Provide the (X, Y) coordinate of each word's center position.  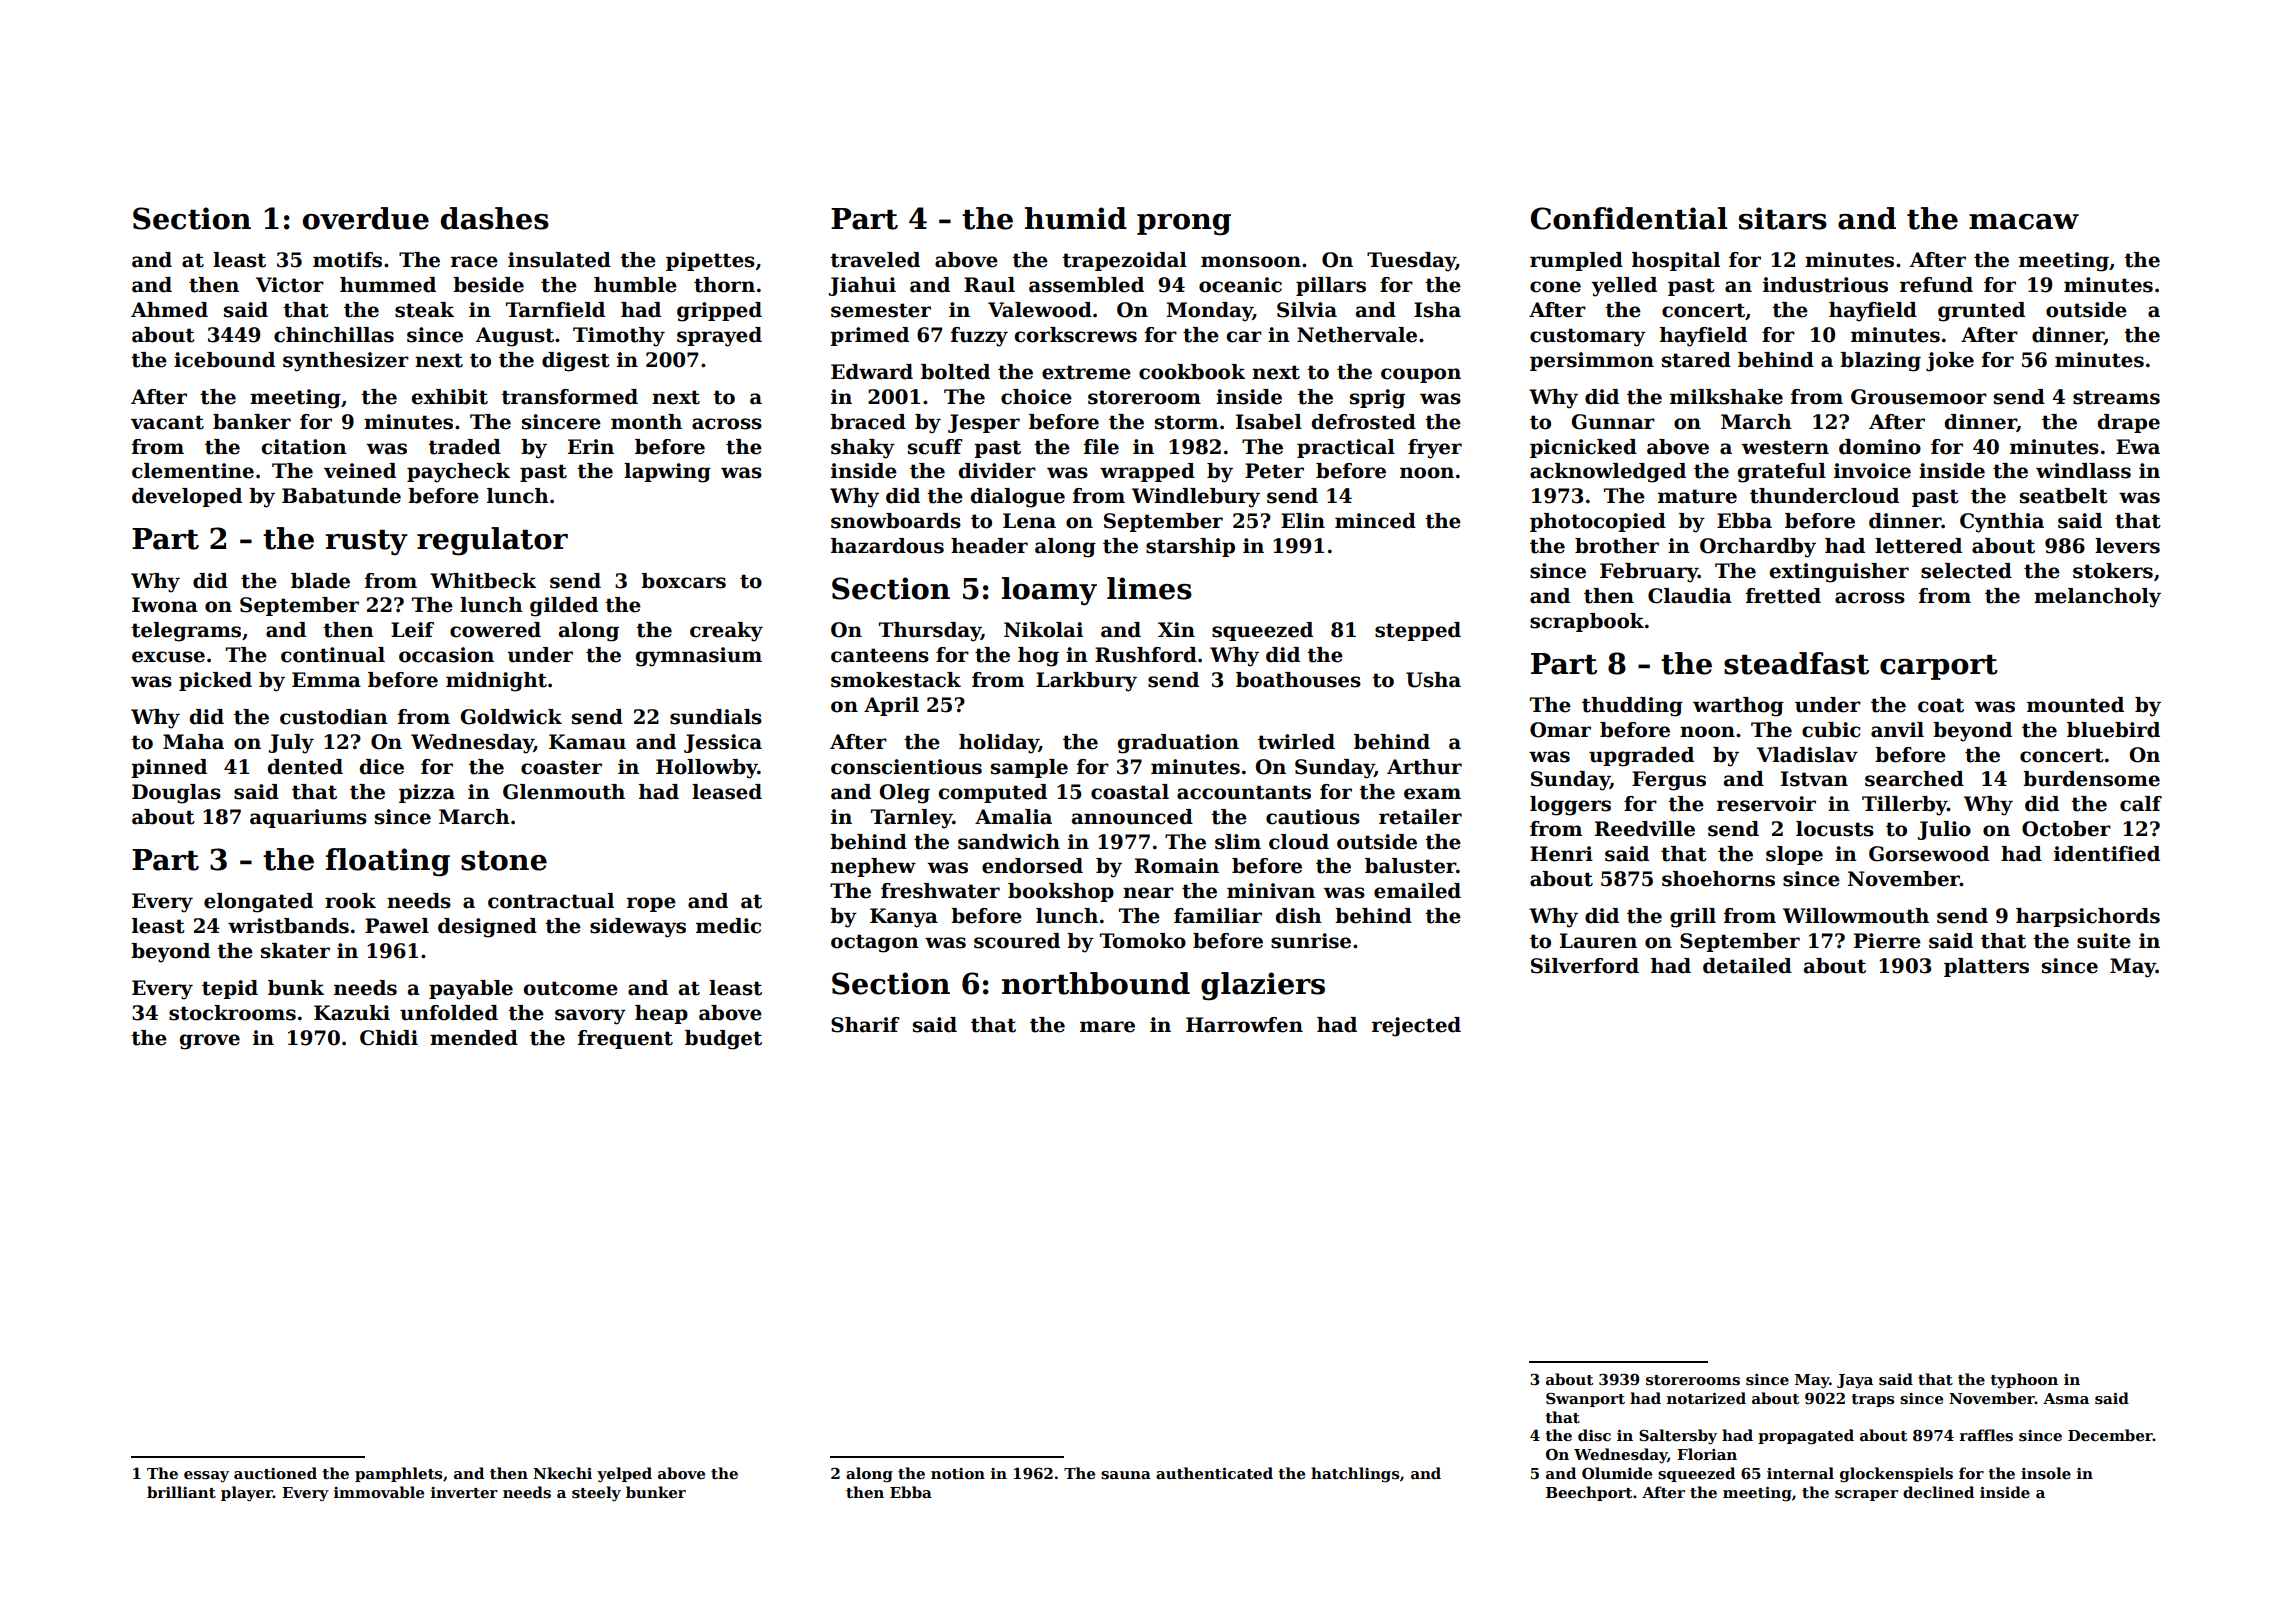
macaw (2024, 222)
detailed (1747, 966)
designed (487, 928)
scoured (1017, 941)
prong (1184, 225)
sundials (716, 717)
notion (958, 1473)
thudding (1632, 707)
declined (1938, 1492)
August (515, 337)
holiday (999, 744)
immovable (379, 1492)
